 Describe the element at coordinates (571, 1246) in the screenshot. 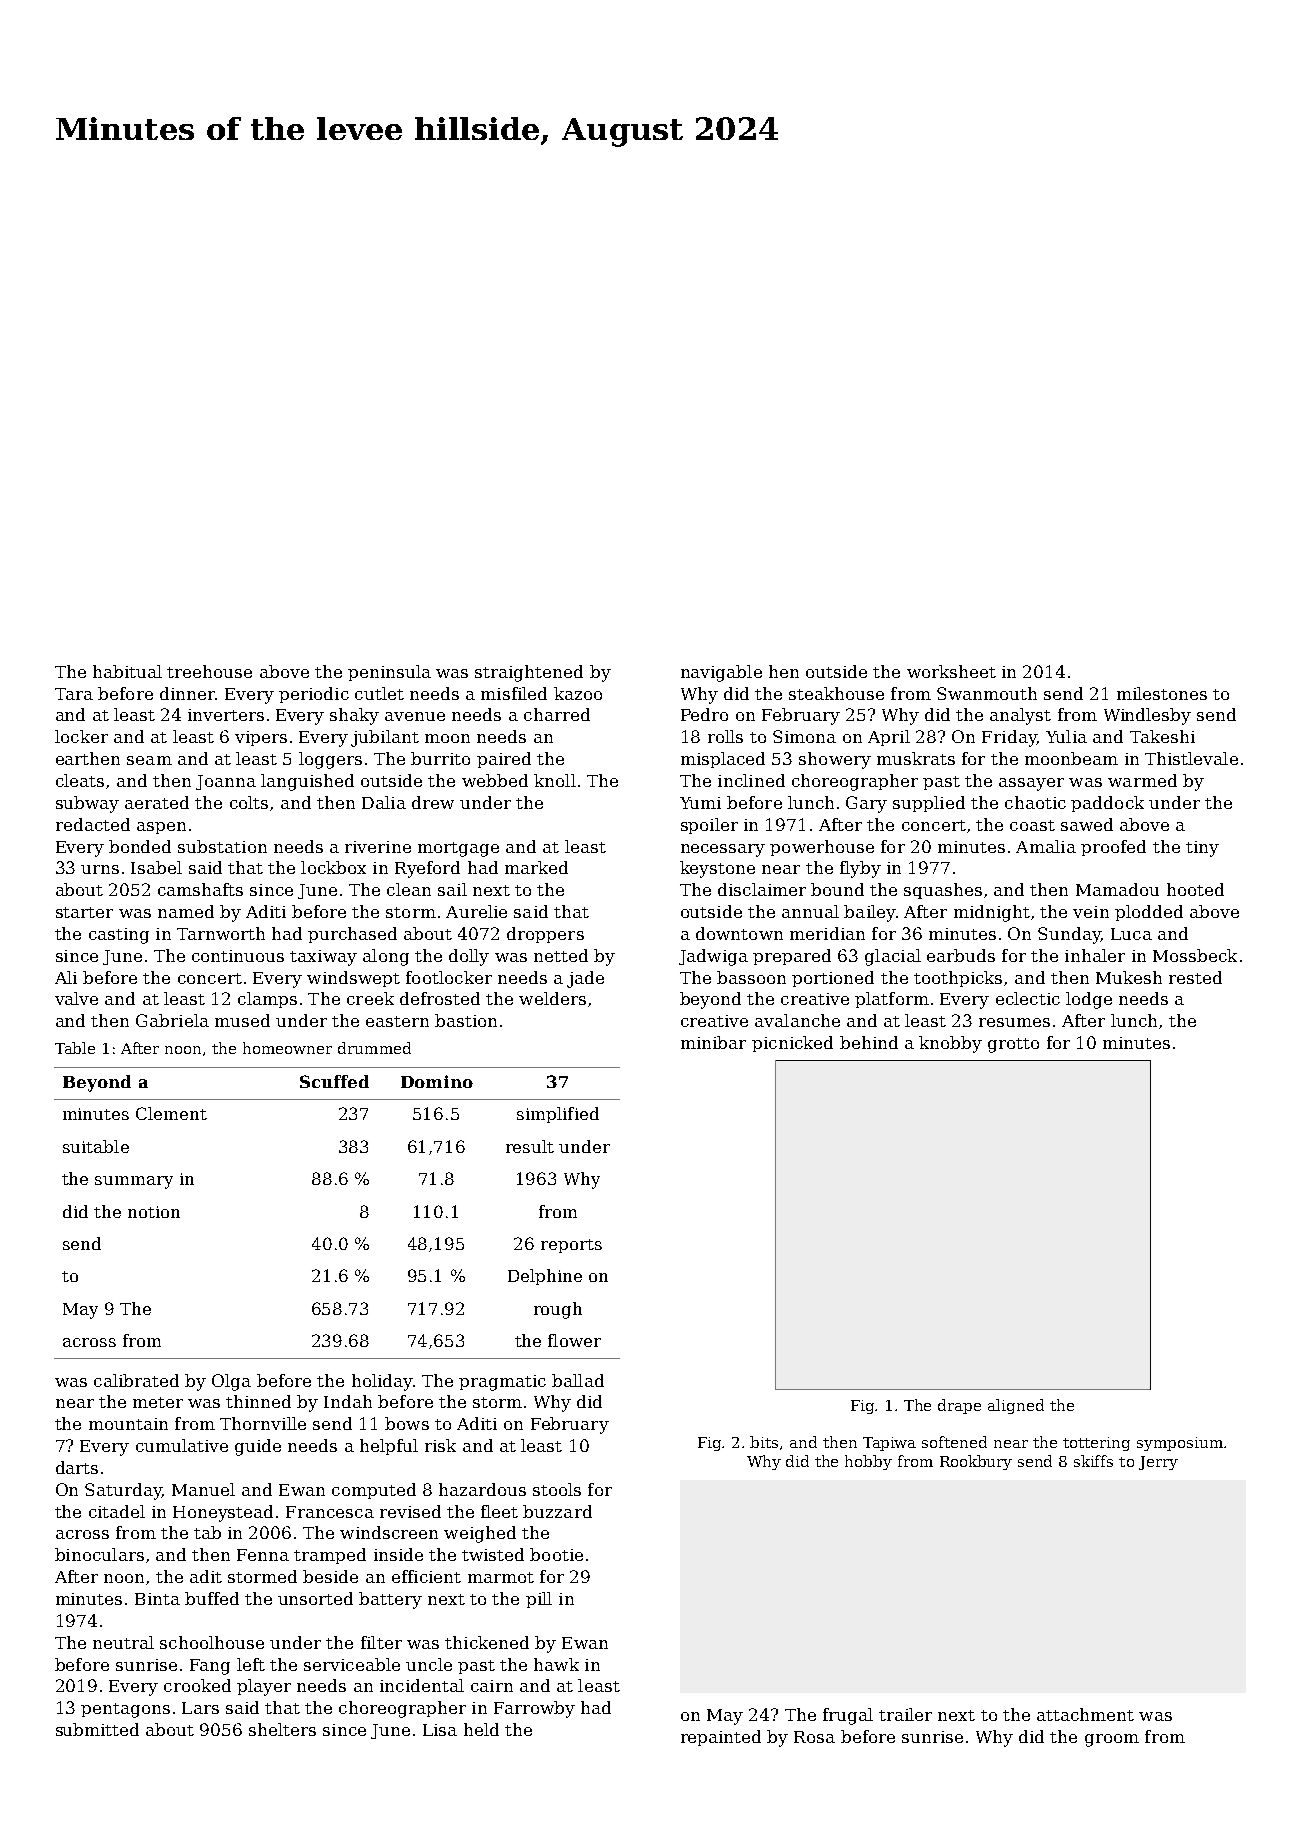

I see `reports` at that location.
